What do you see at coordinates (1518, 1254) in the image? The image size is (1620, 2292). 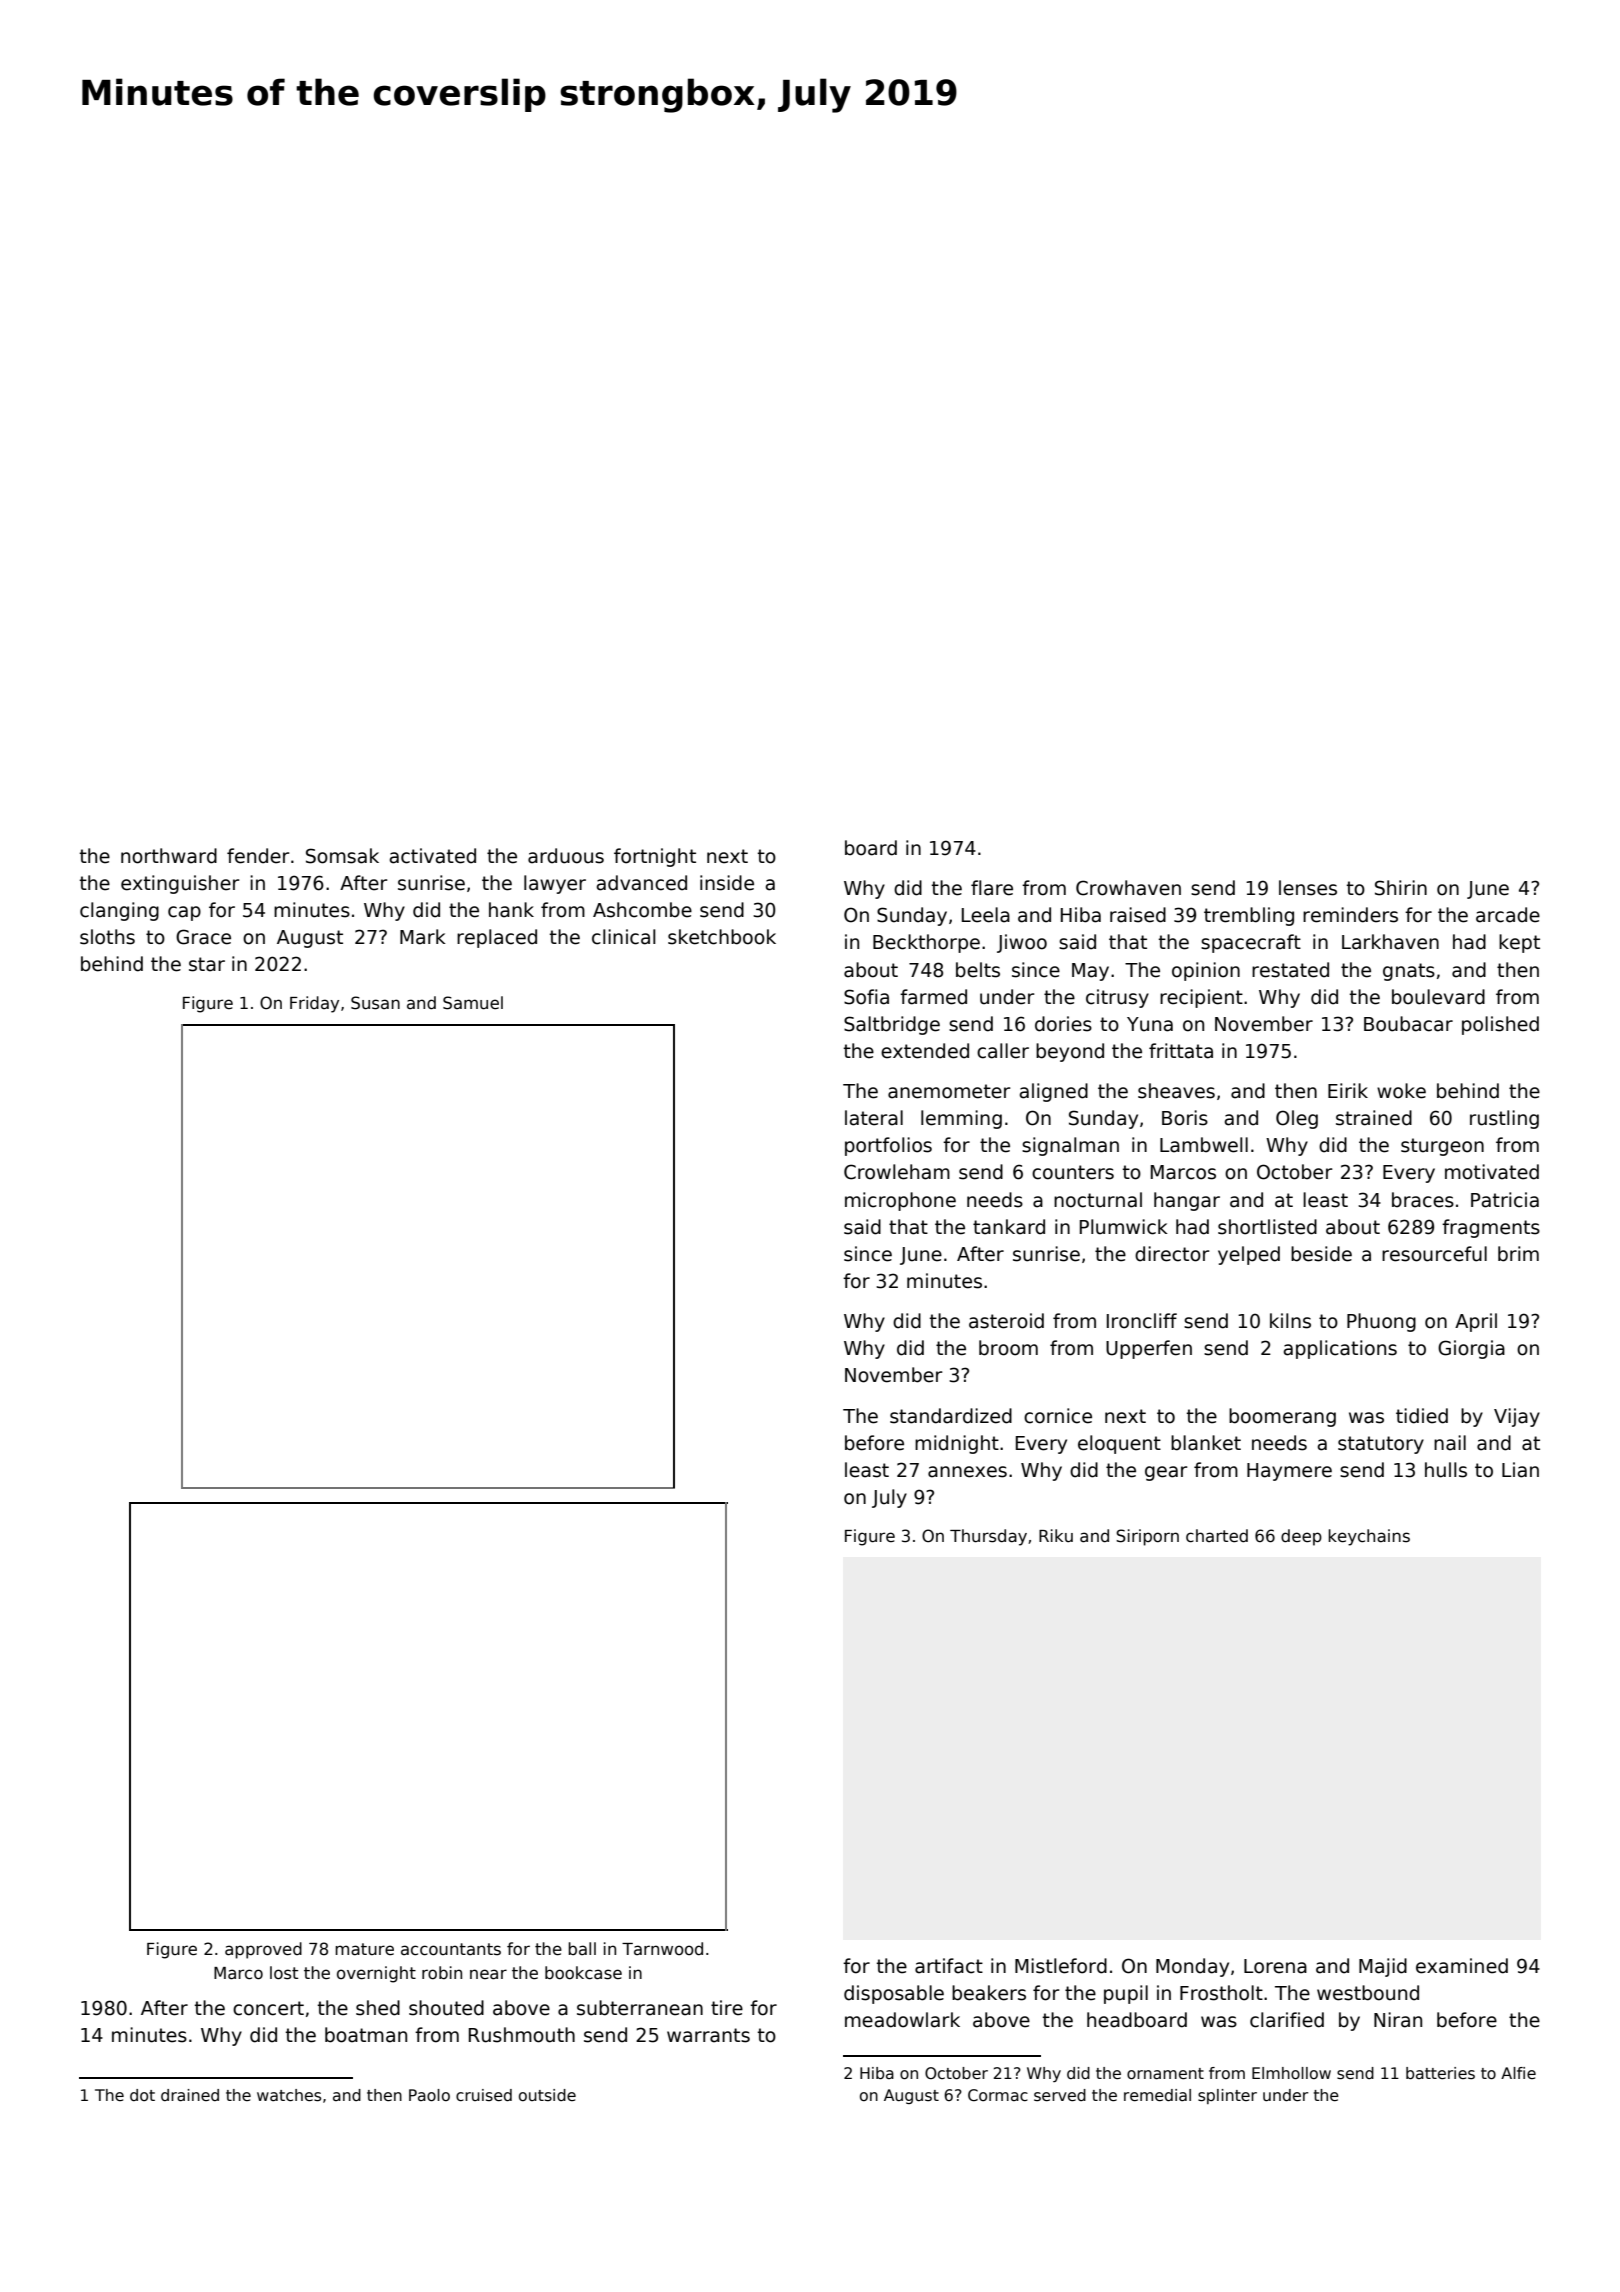 I see `brim` at bounding box center [1518, 1254].
